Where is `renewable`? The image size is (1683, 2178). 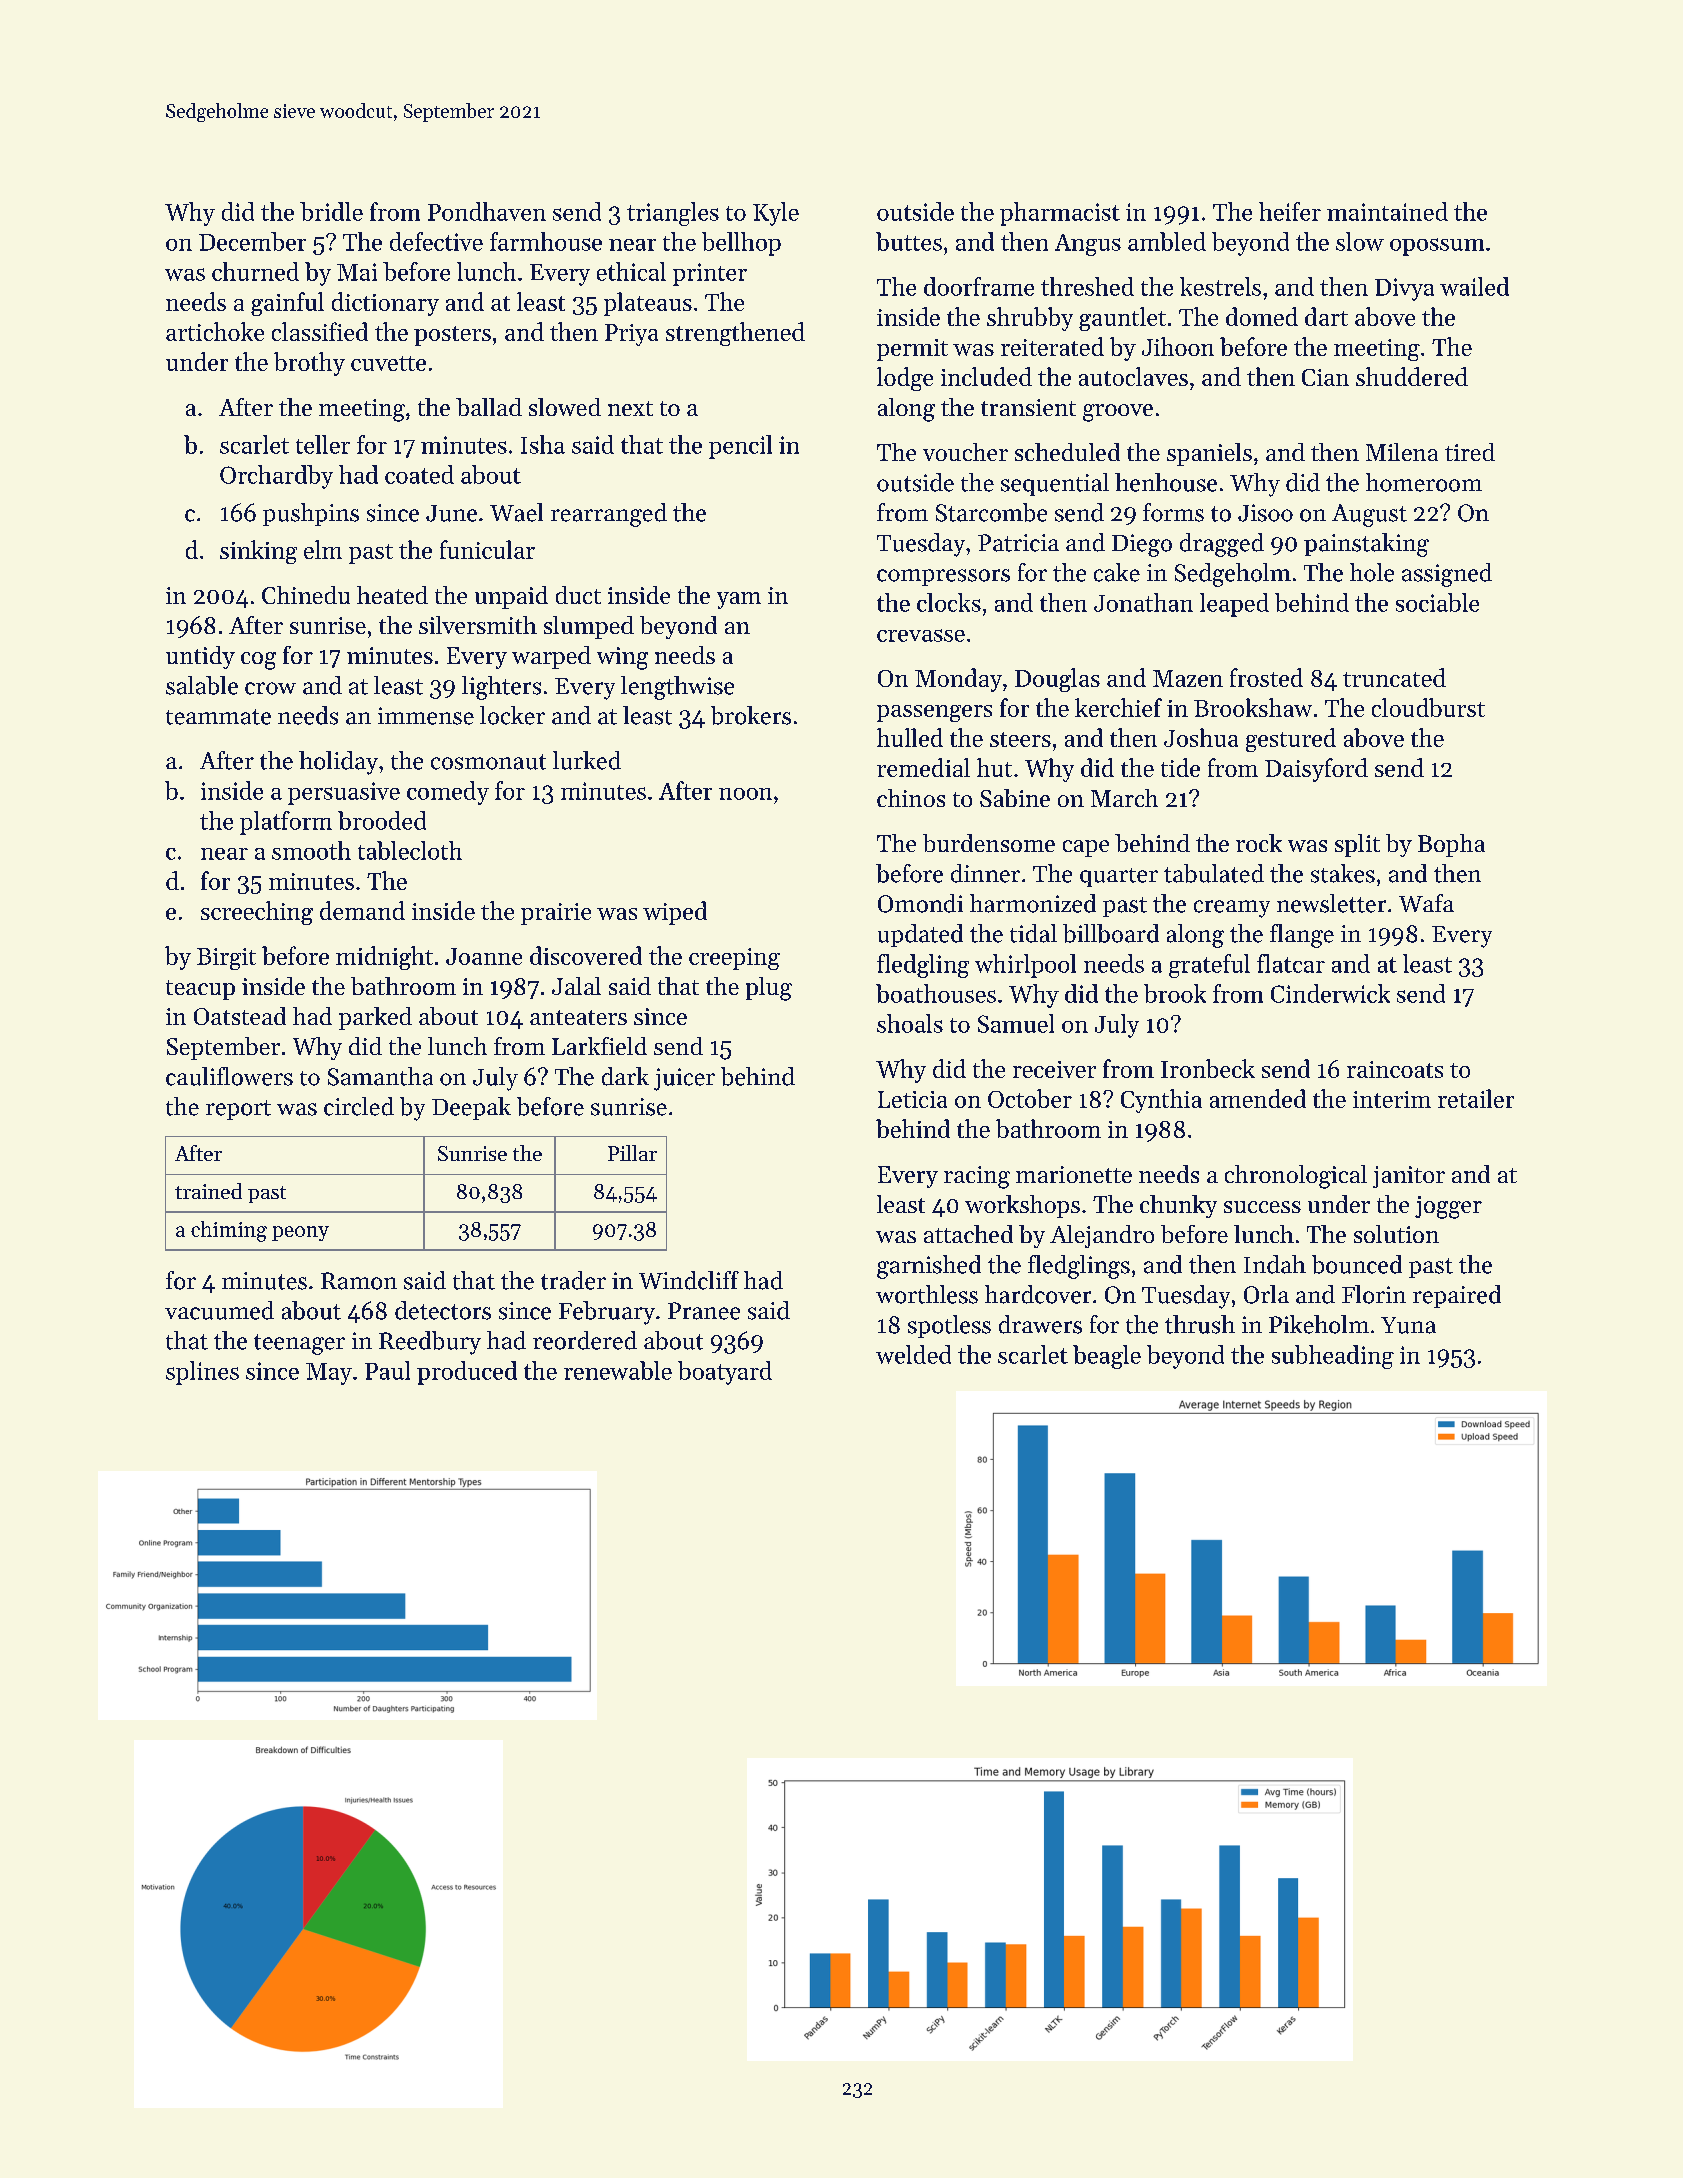
renewable is located at coordinates (618, 1370).
